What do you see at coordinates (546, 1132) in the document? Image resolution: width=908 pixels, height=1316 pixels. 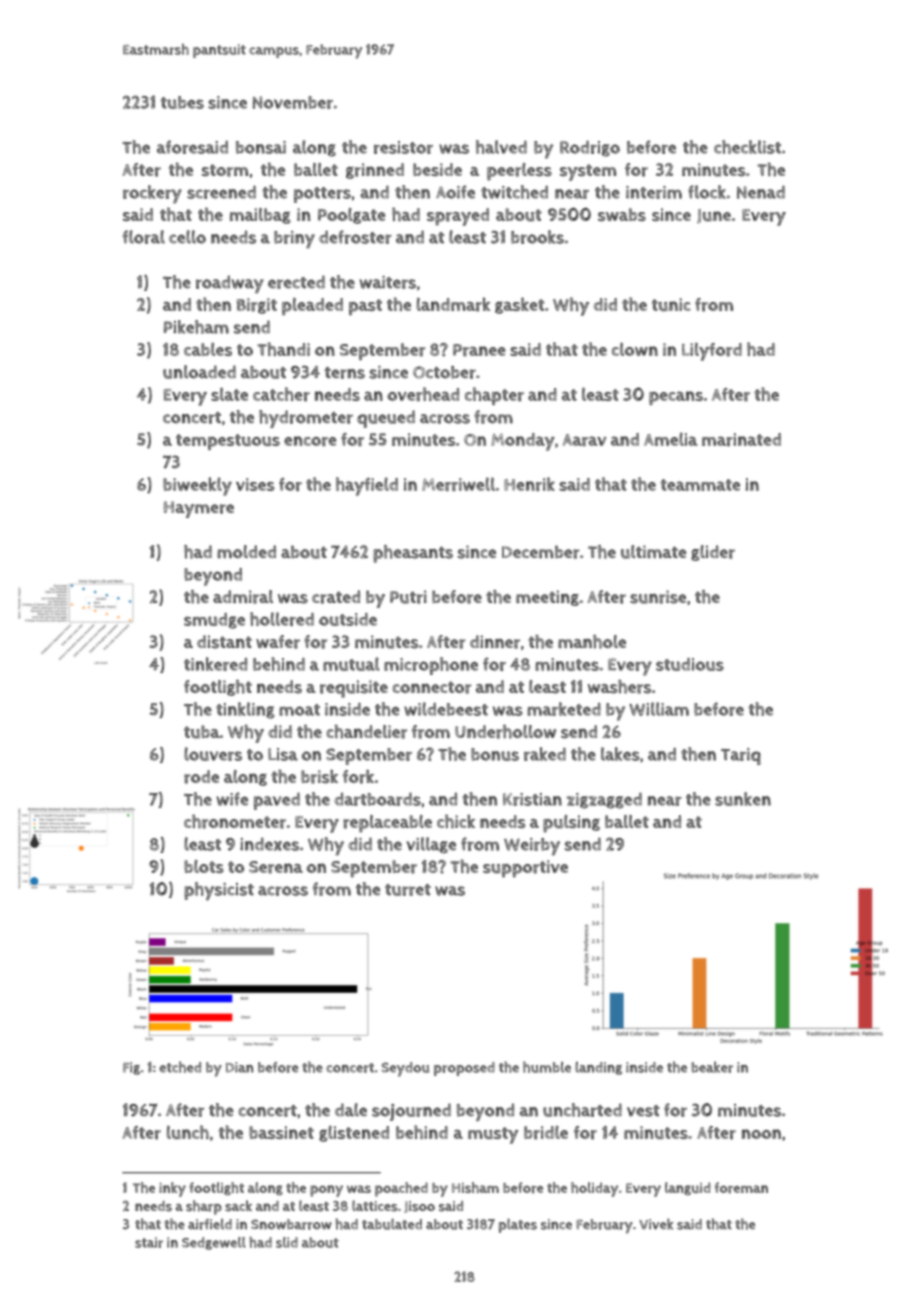 I see `bridle` at bounding box center [546, 1132].
